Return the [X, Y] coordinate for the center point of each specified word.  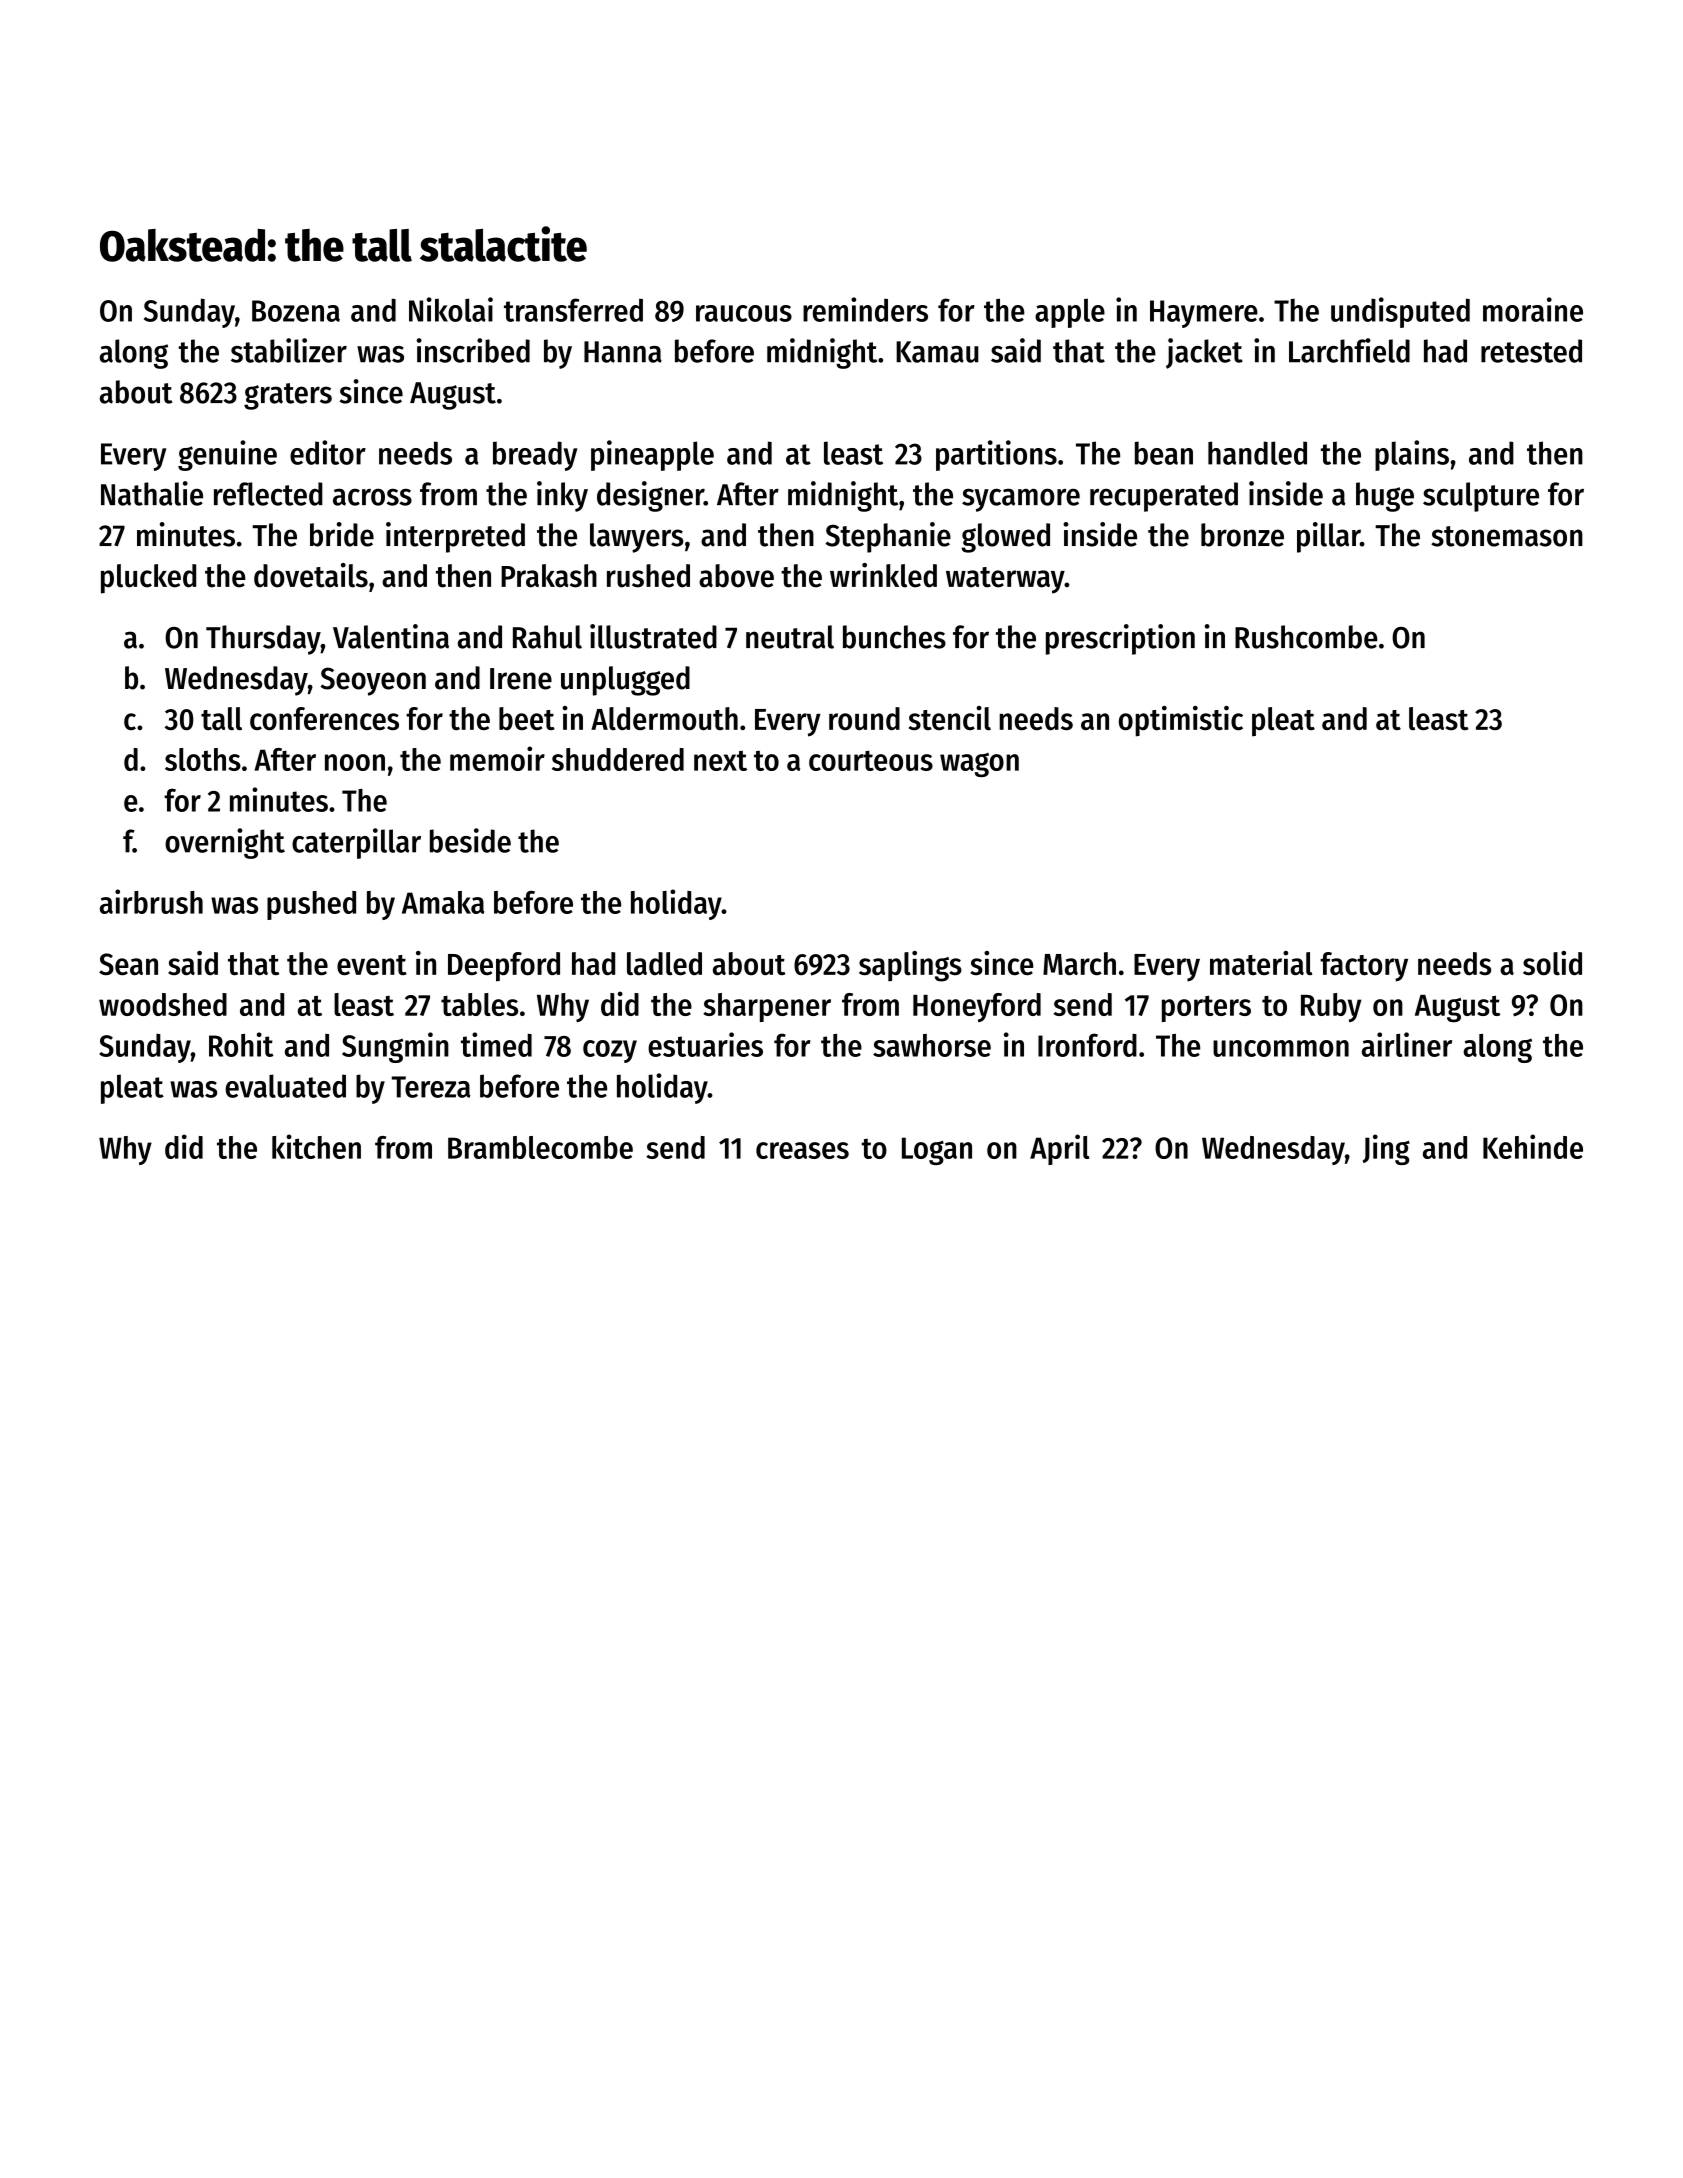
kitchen [316, 1146]
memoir [497, 758]
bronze [1242, 535]
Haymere [1204, 314]
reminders [865, 309]
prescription [1120, 639]
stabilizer [289, 350]
